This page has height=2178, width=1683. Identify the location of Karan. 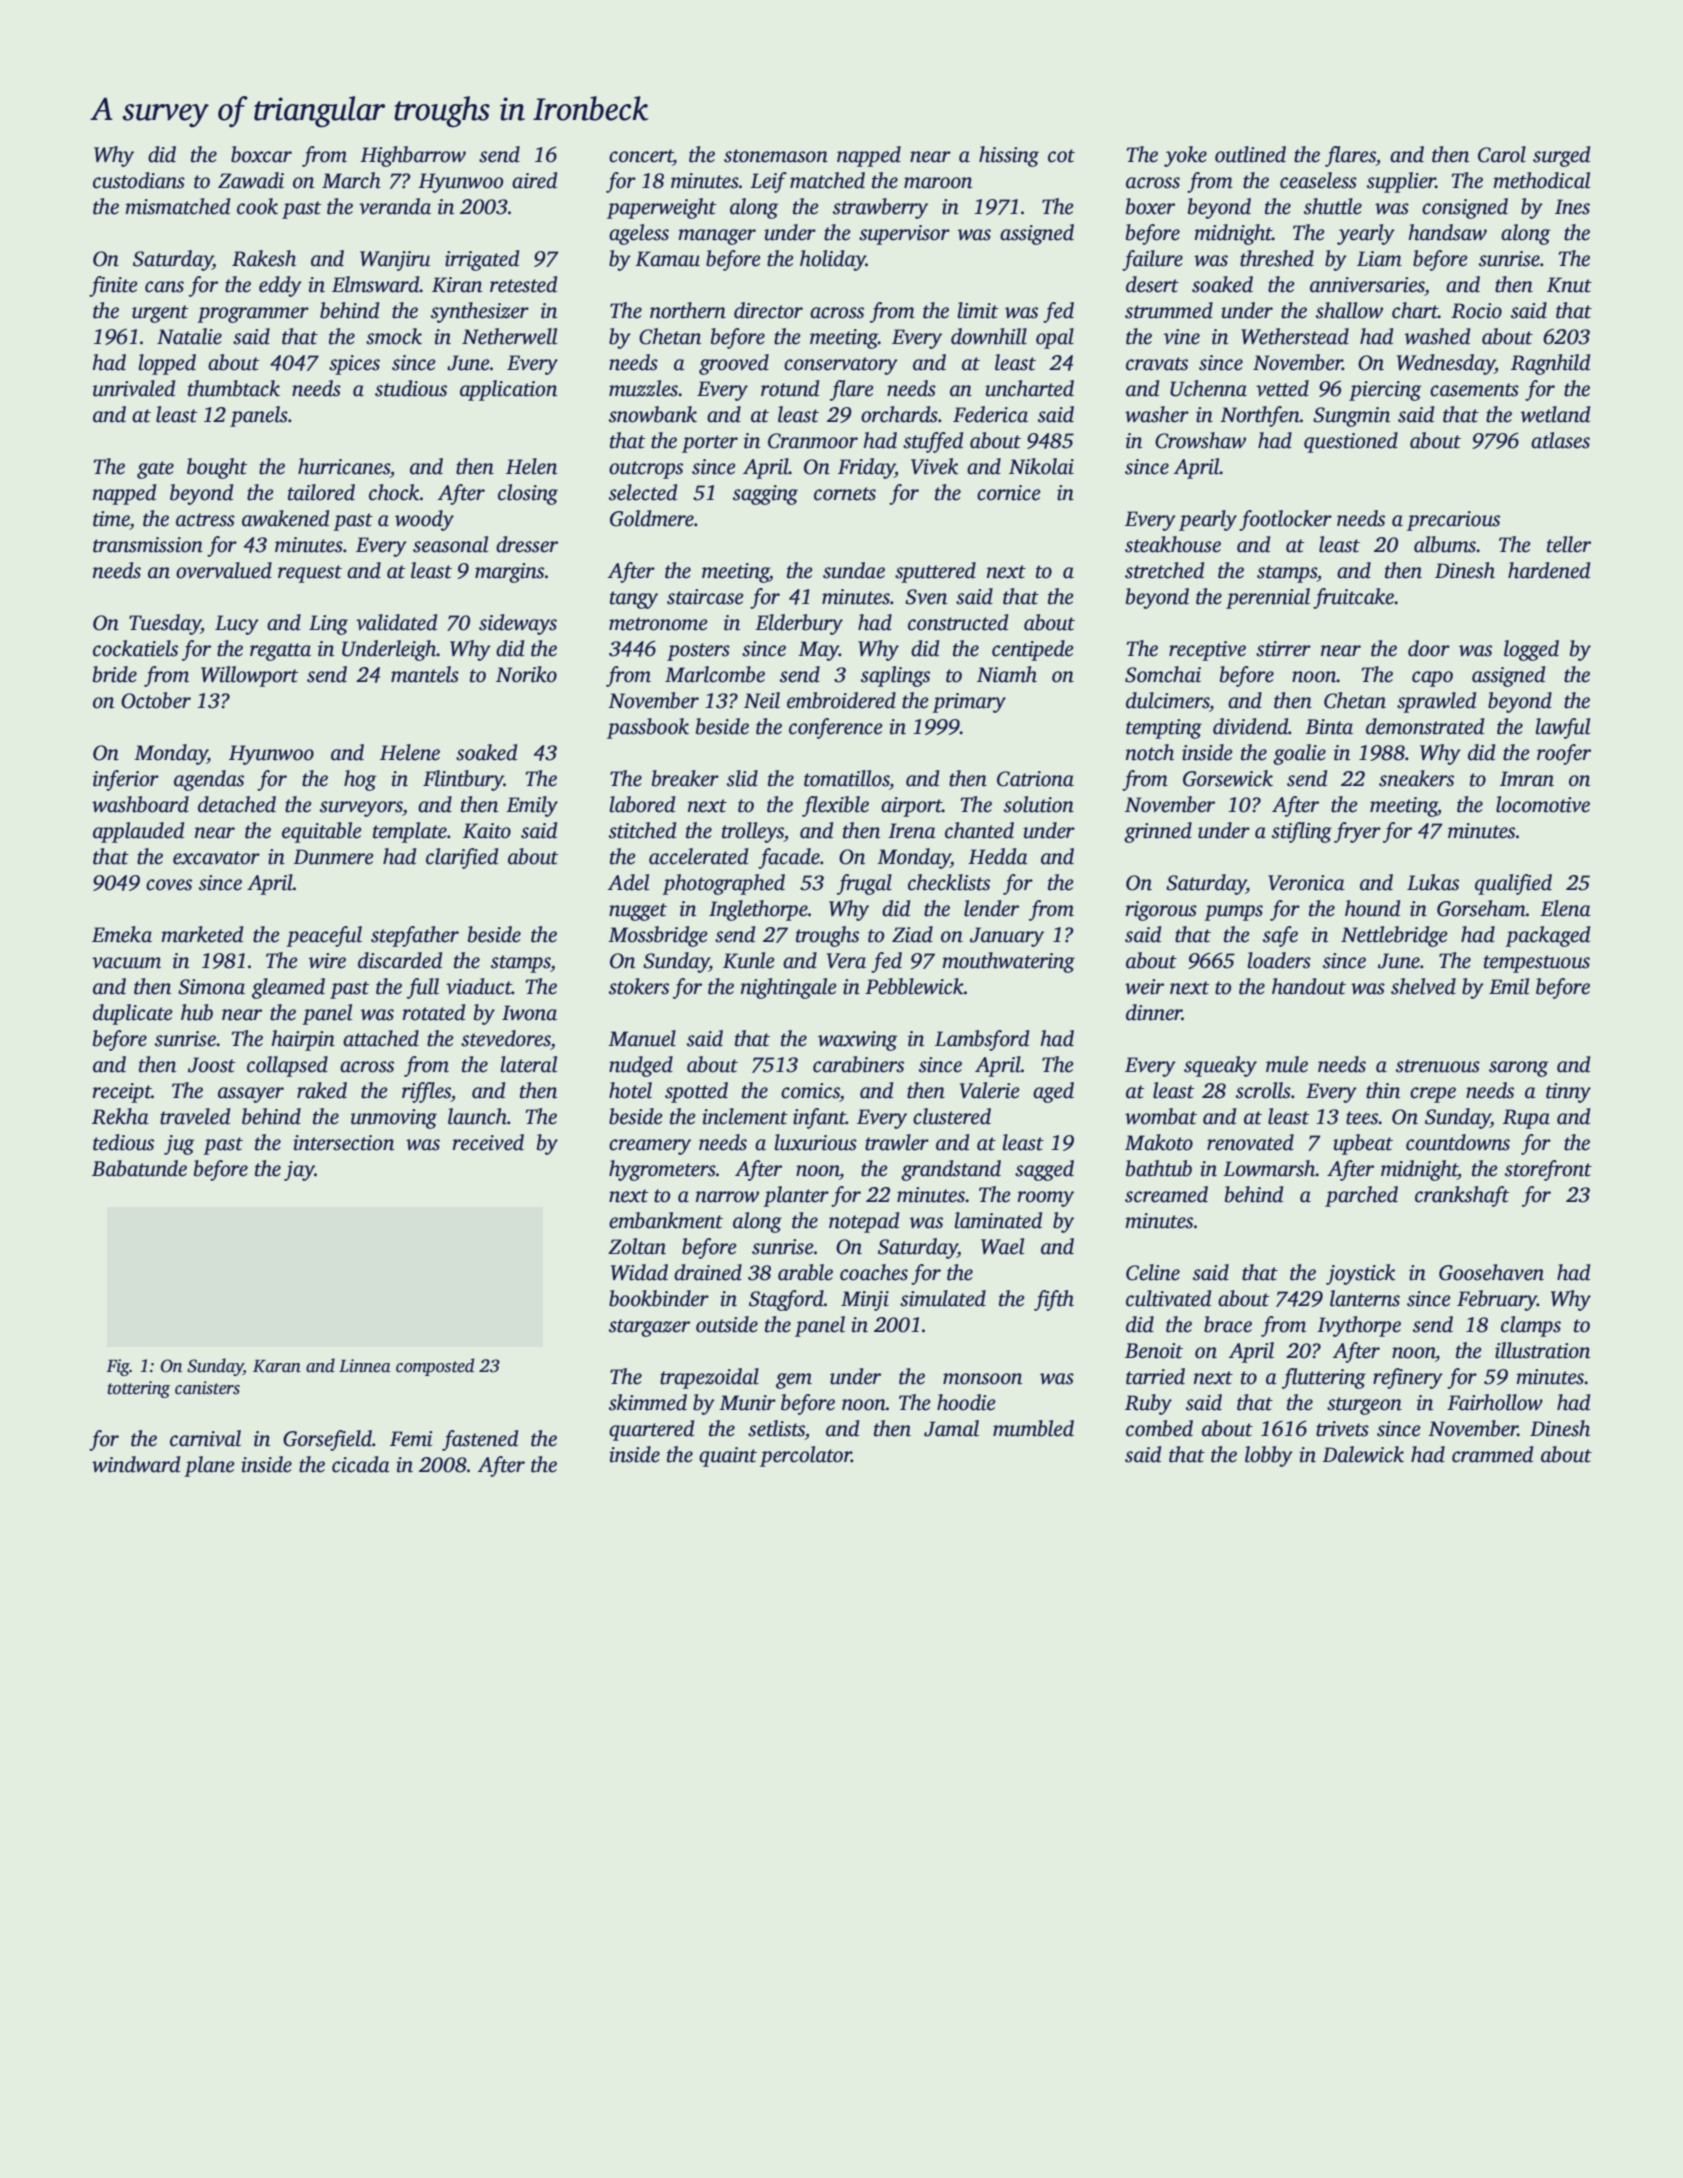
(277, 1366).
